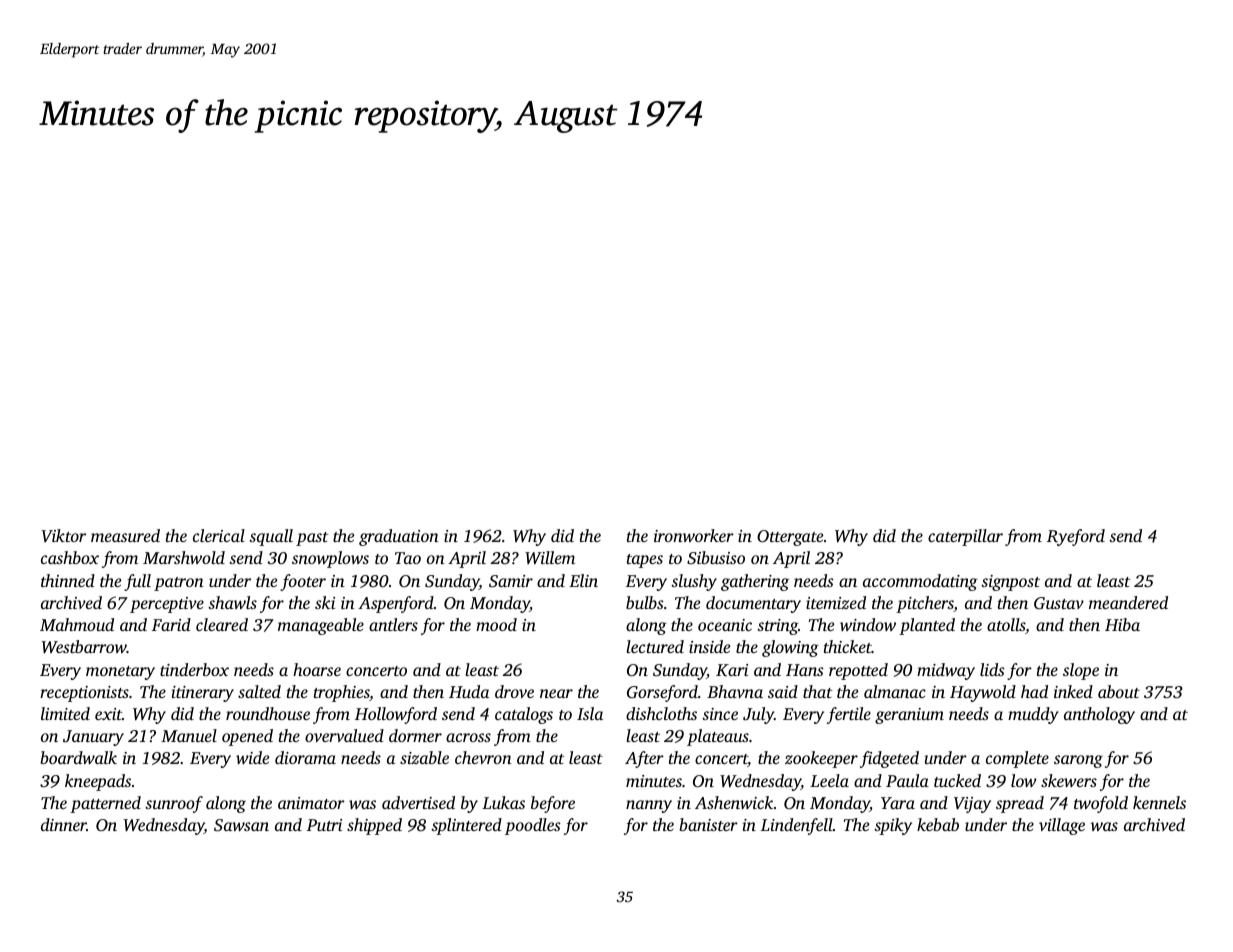  I want to click on cleared, so click(222, 624).
